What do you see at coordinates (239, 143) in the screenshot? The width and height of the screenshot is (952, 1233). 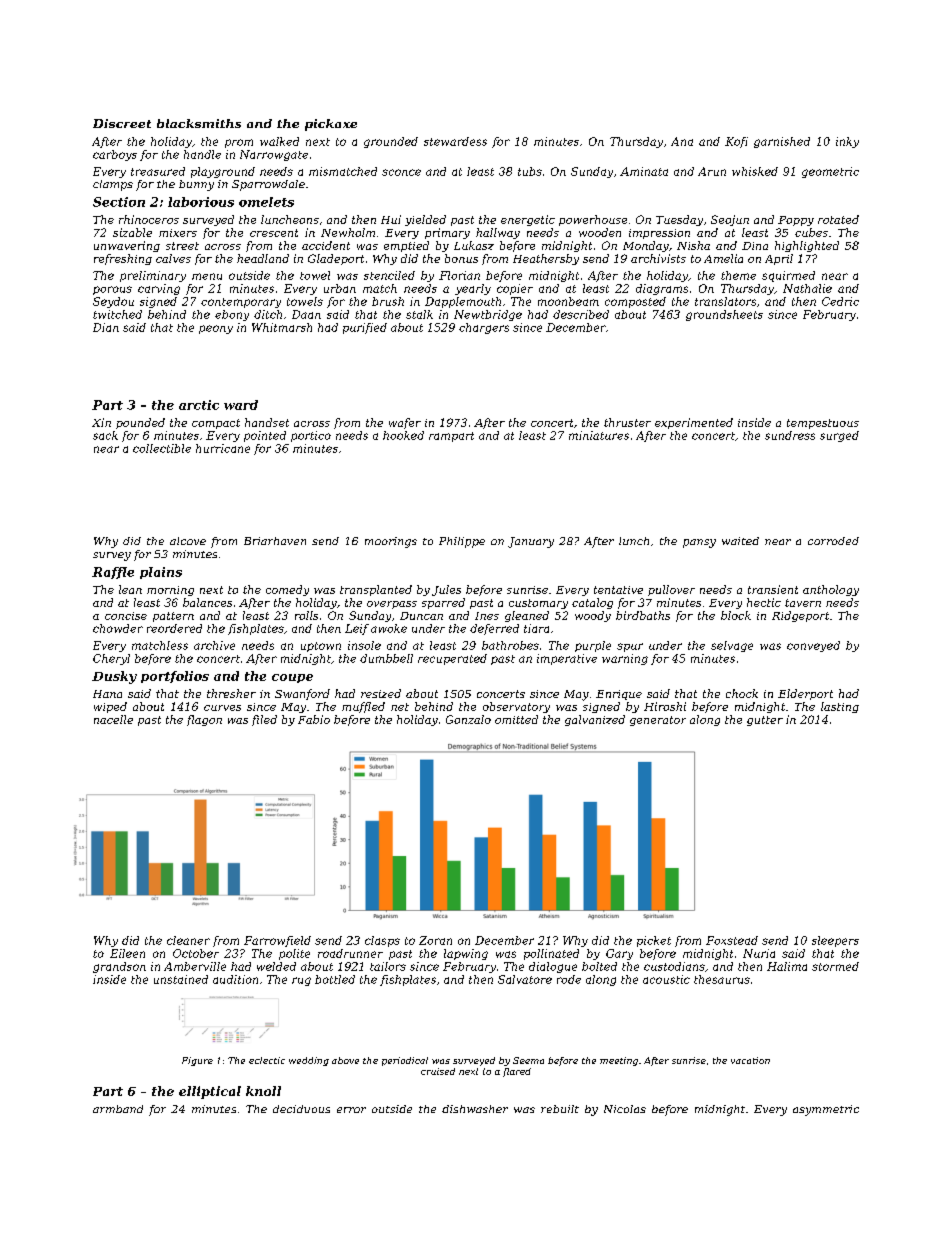 I see `prom` at bounding box center [239, 143].
